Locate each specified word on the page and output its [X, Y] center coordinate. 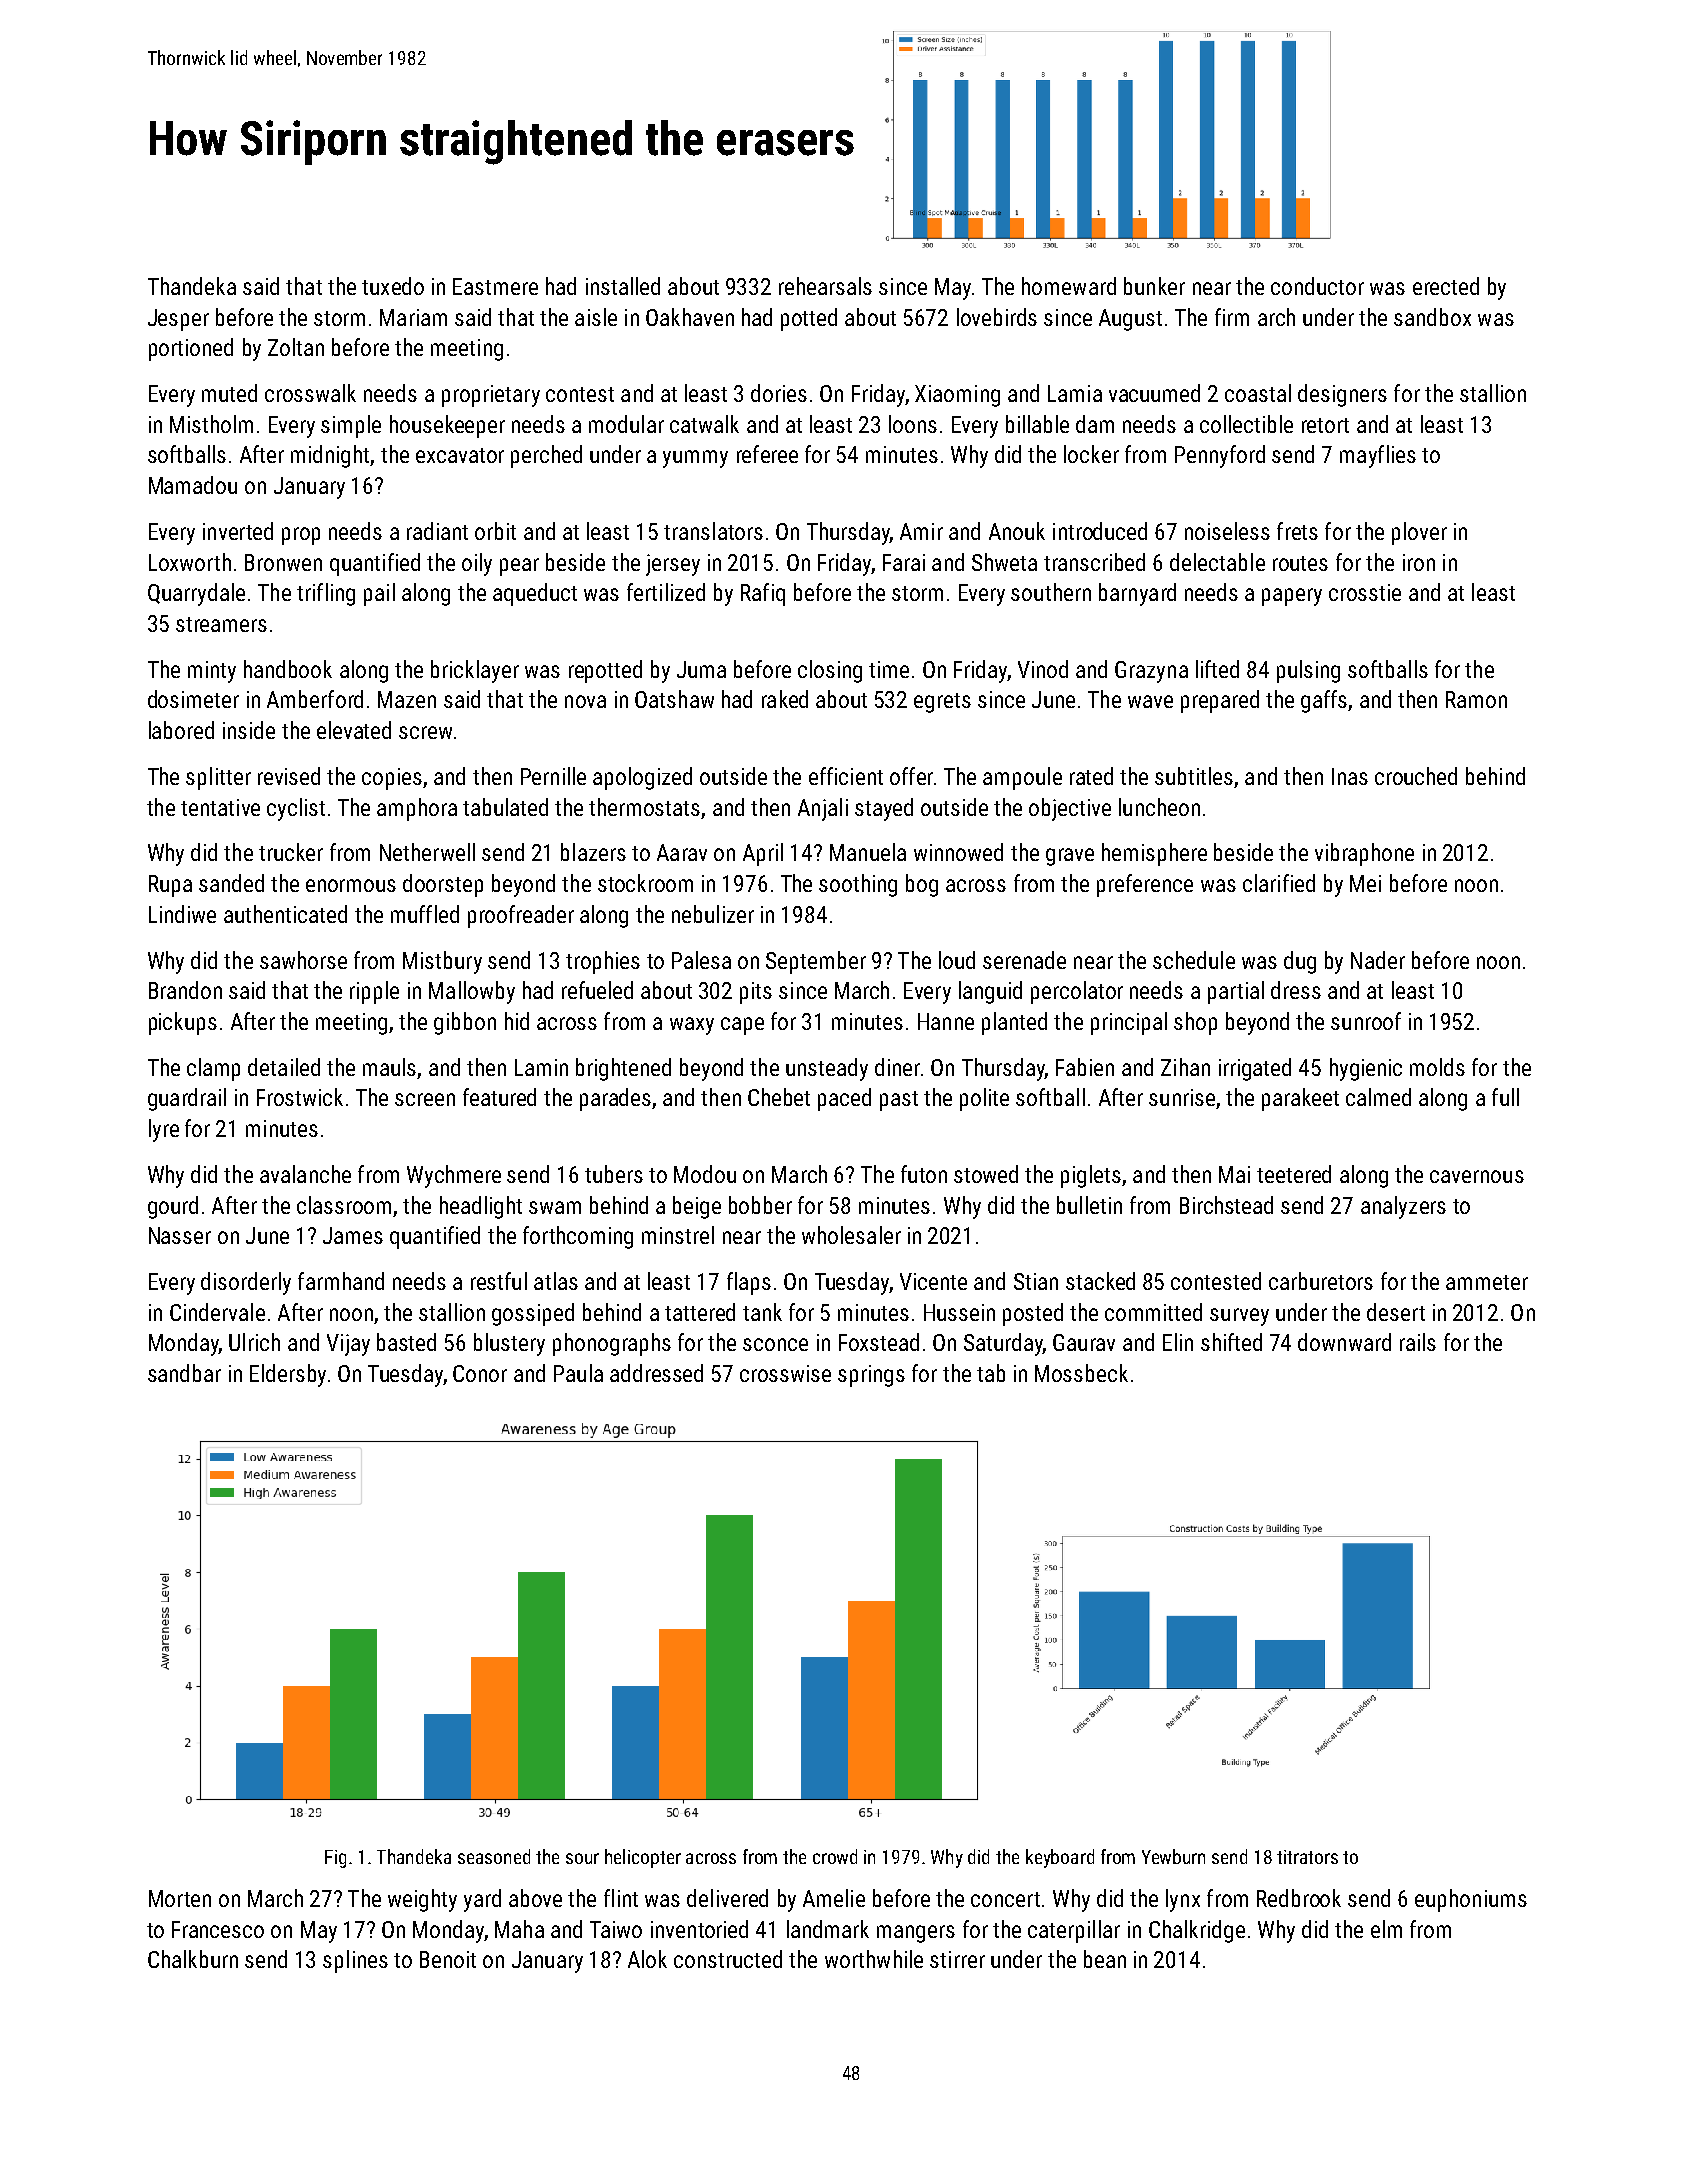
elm [1386, 1929]
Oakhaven [690, 317]
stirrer [957, 1959]
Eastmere [495, 286]
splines [355, 1961]
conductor [1317, 286]
